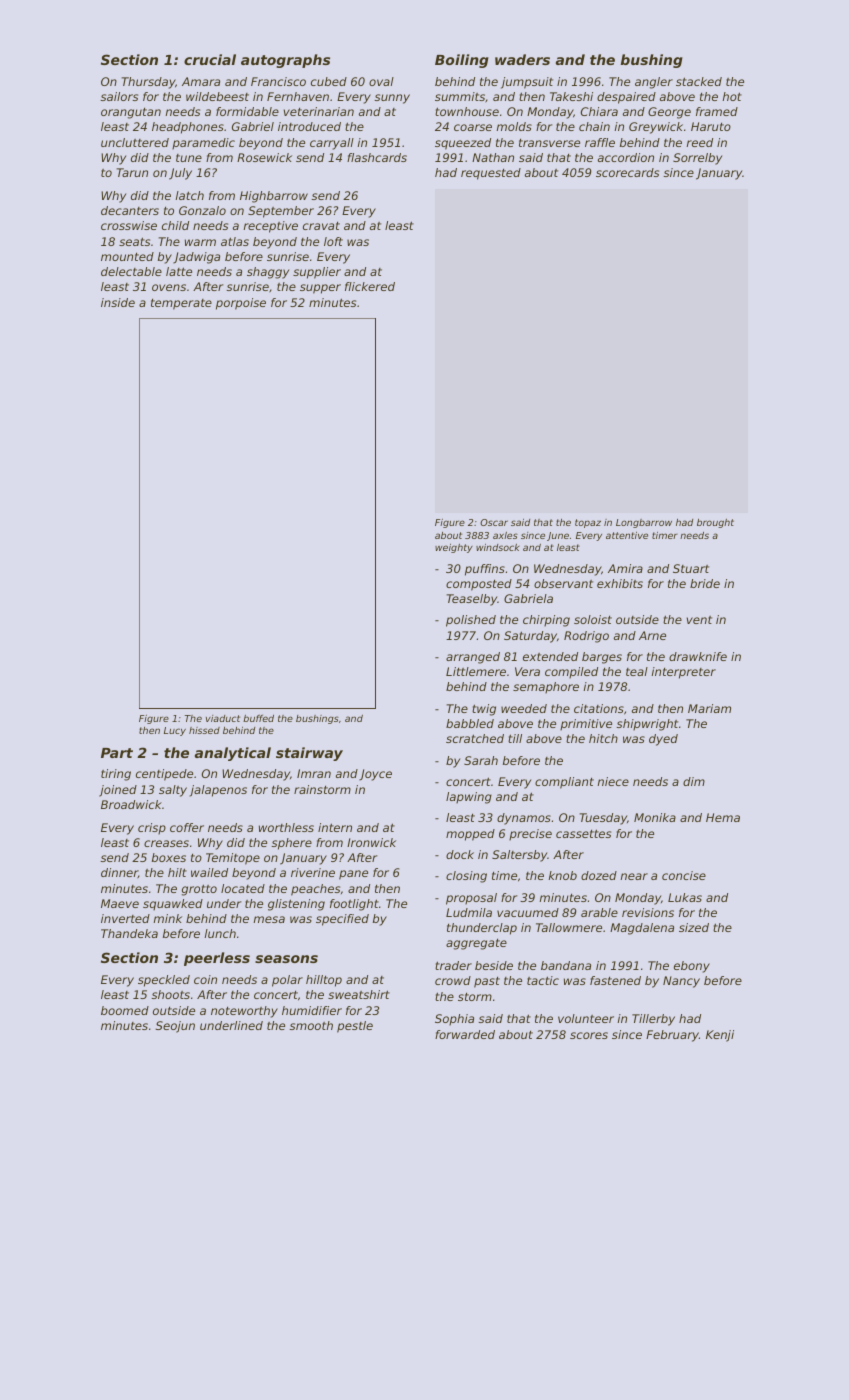 The image size is (849, 1400). Describe the element at coordinates (473, 658) in the image. I see `arranged` at that location.
